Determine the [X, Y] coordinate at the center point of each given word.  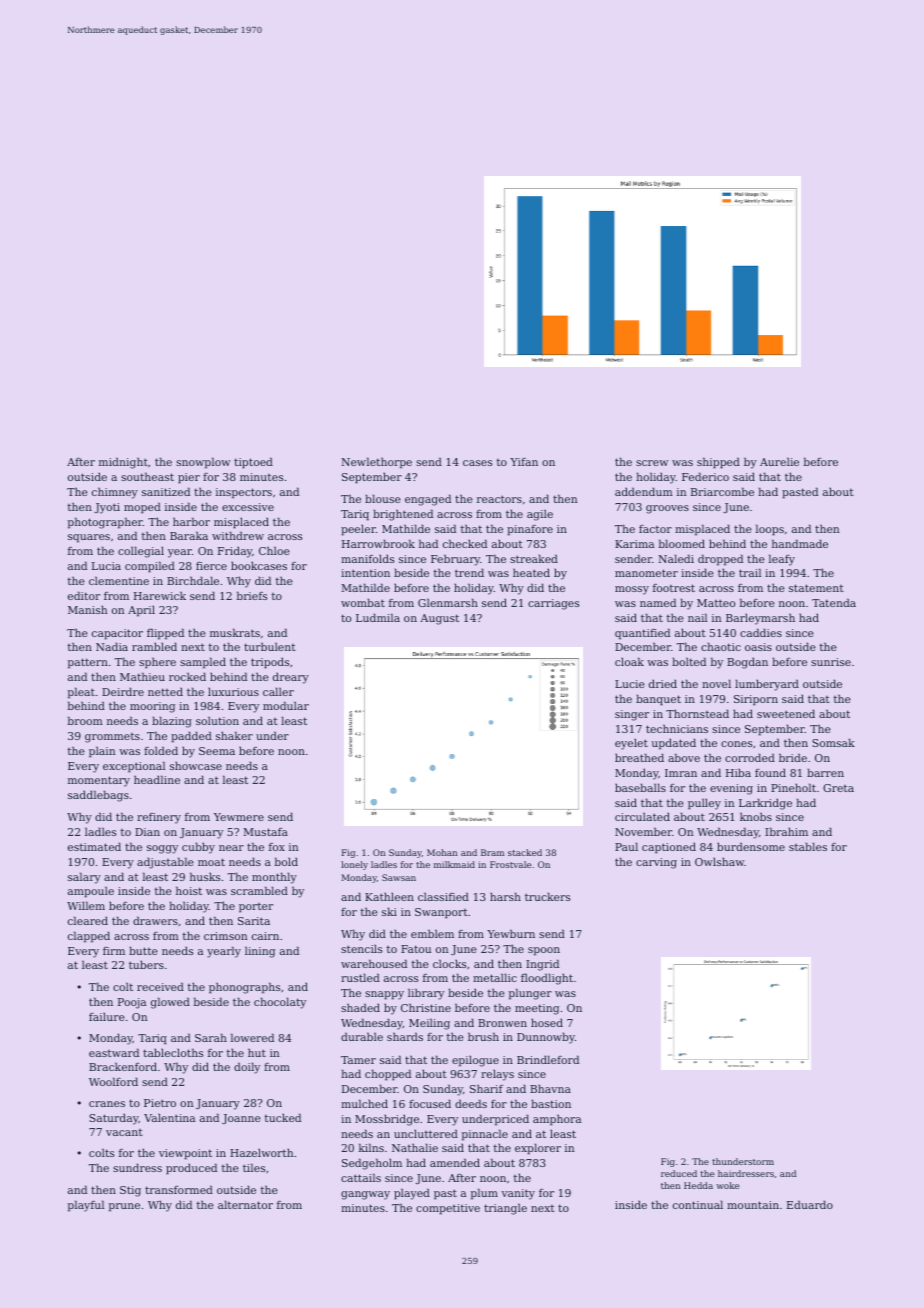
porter [256, 908]
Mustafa [265, 832]
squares [89, 538]
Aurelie [779, 461]
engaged [428, 500]
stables [808, 846]
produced [191, 1169]
